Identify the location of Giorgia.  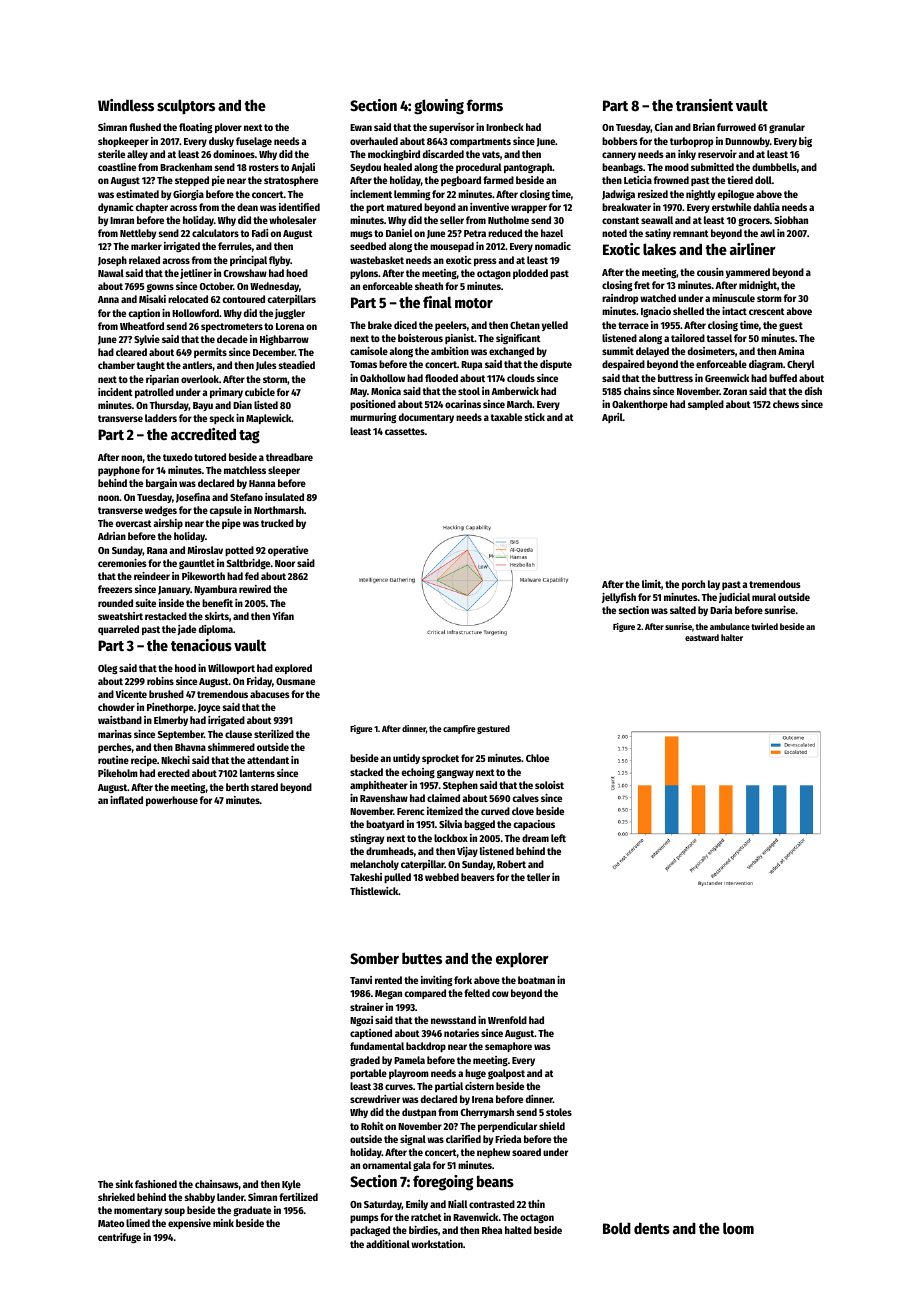
(188, 195).
